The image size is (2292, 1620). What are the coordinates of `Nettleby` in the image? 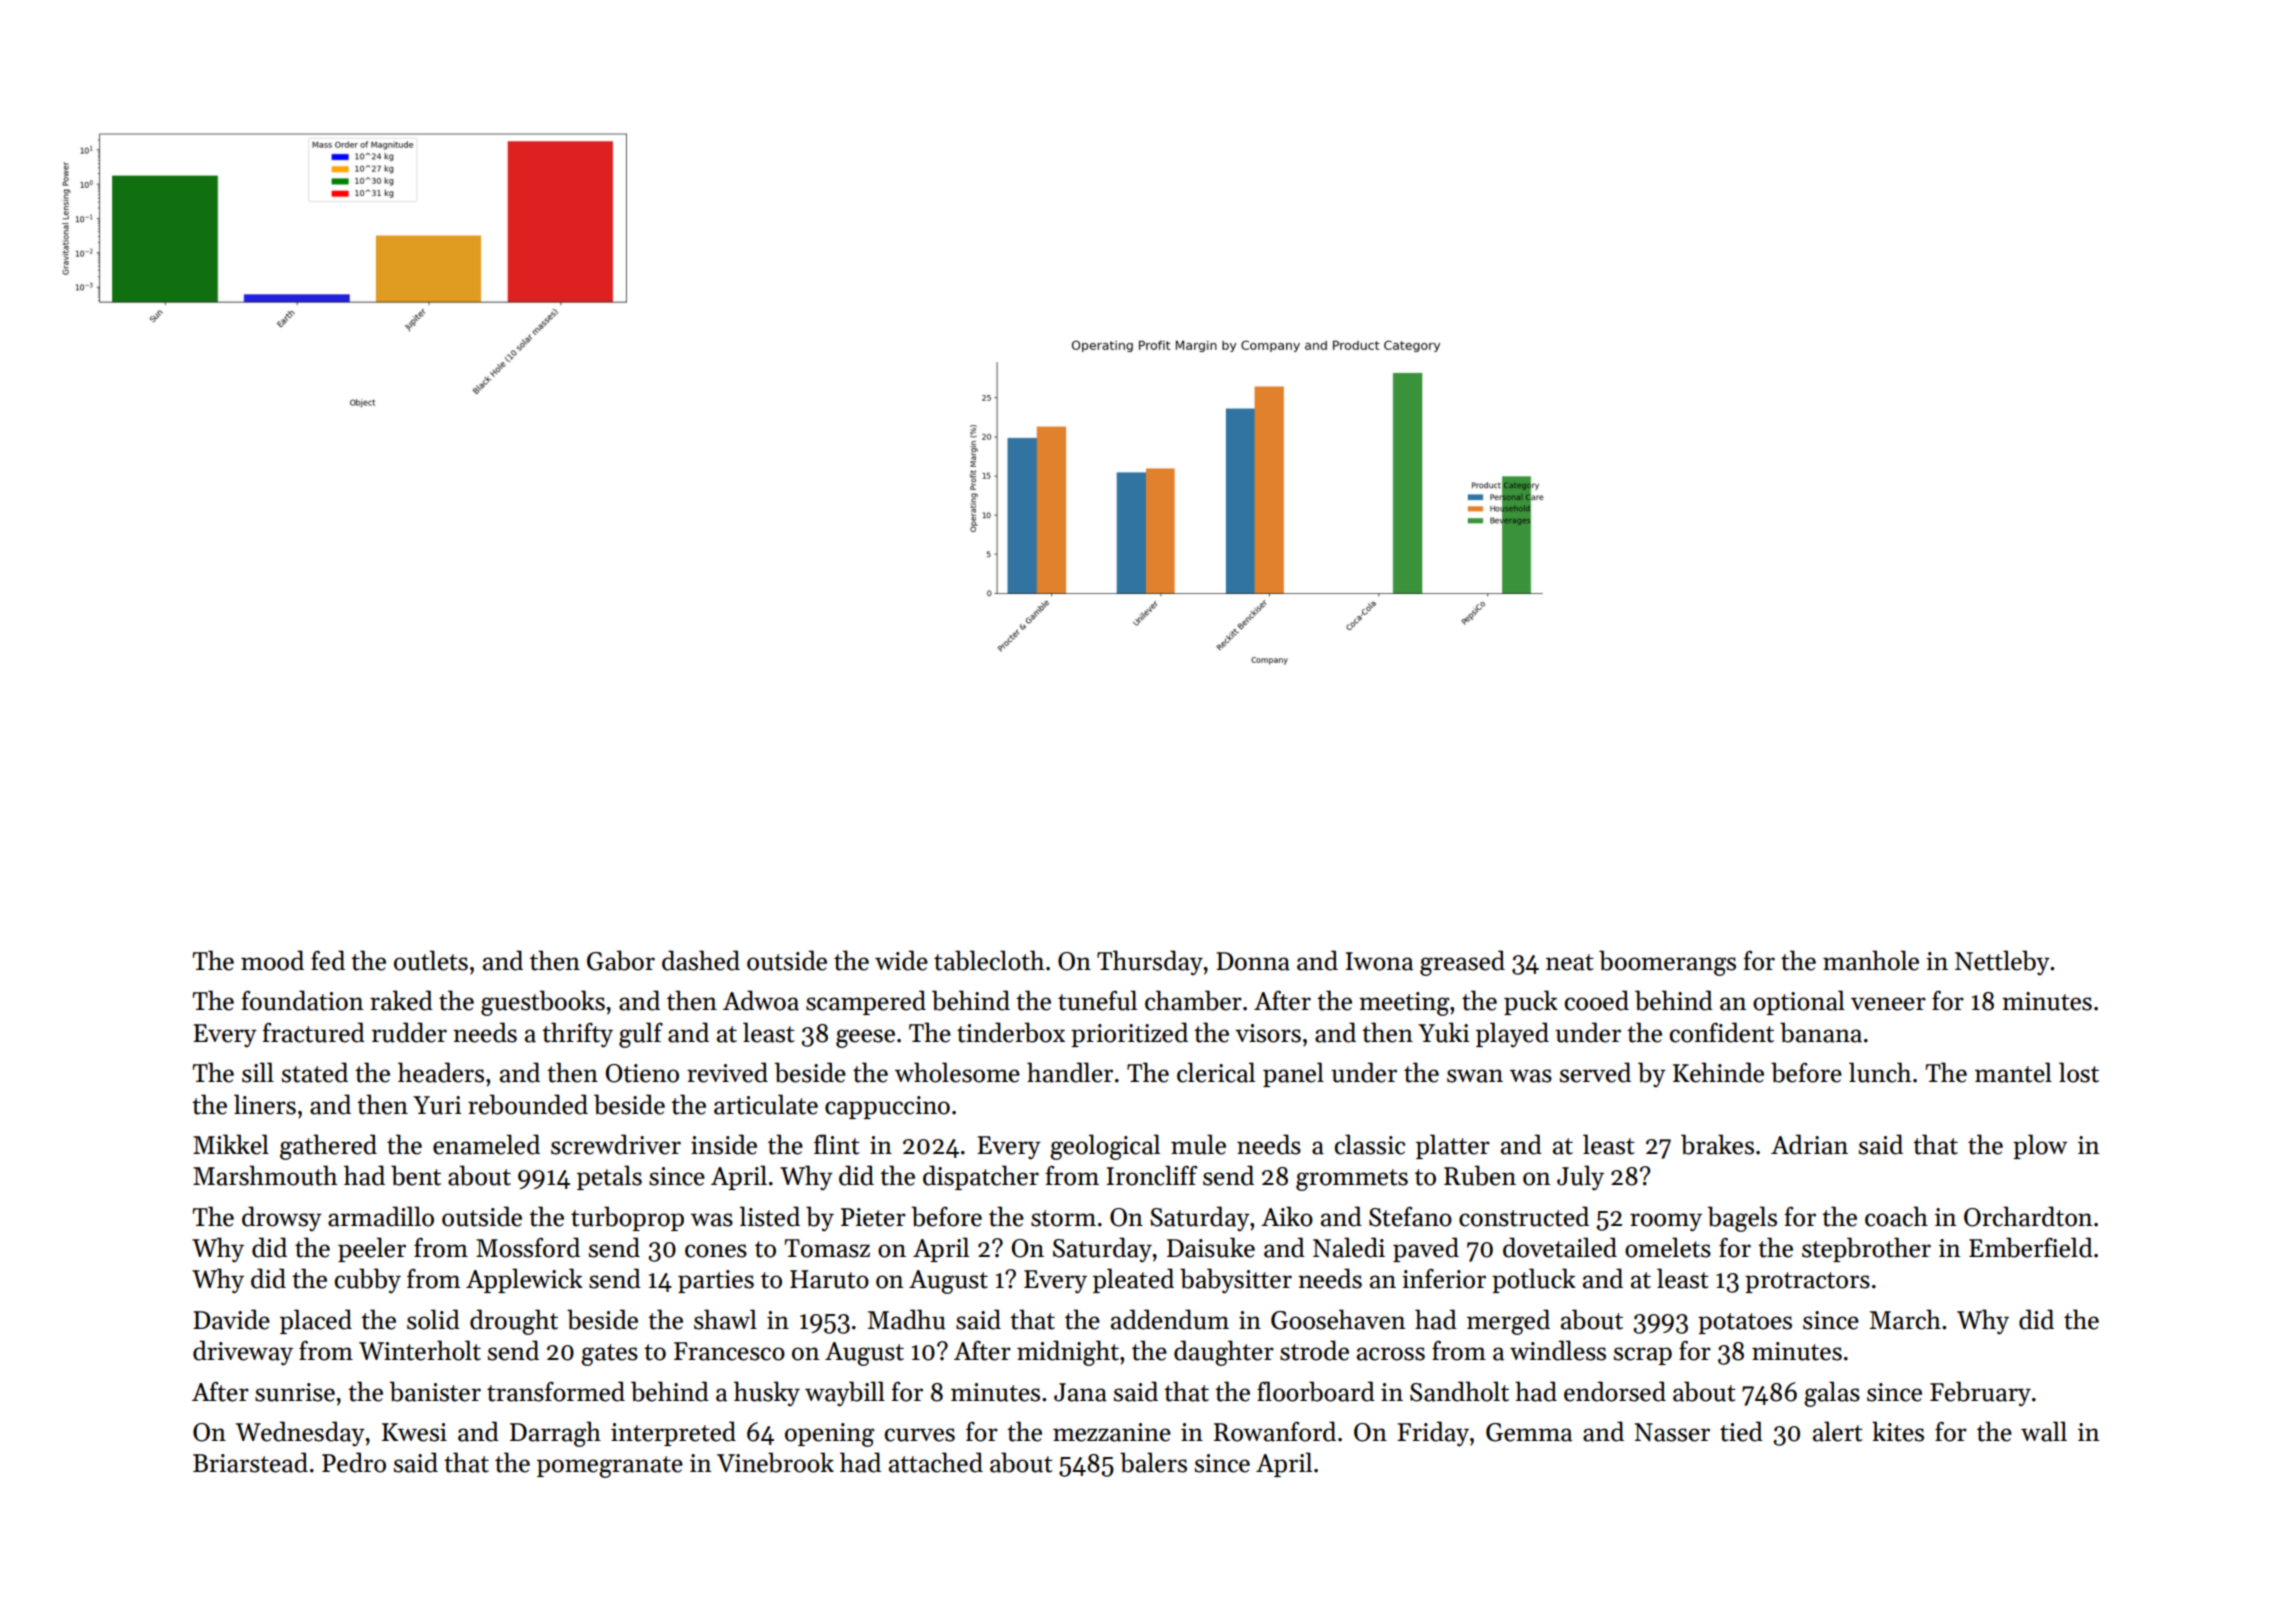 It's located at (2002, 963).
